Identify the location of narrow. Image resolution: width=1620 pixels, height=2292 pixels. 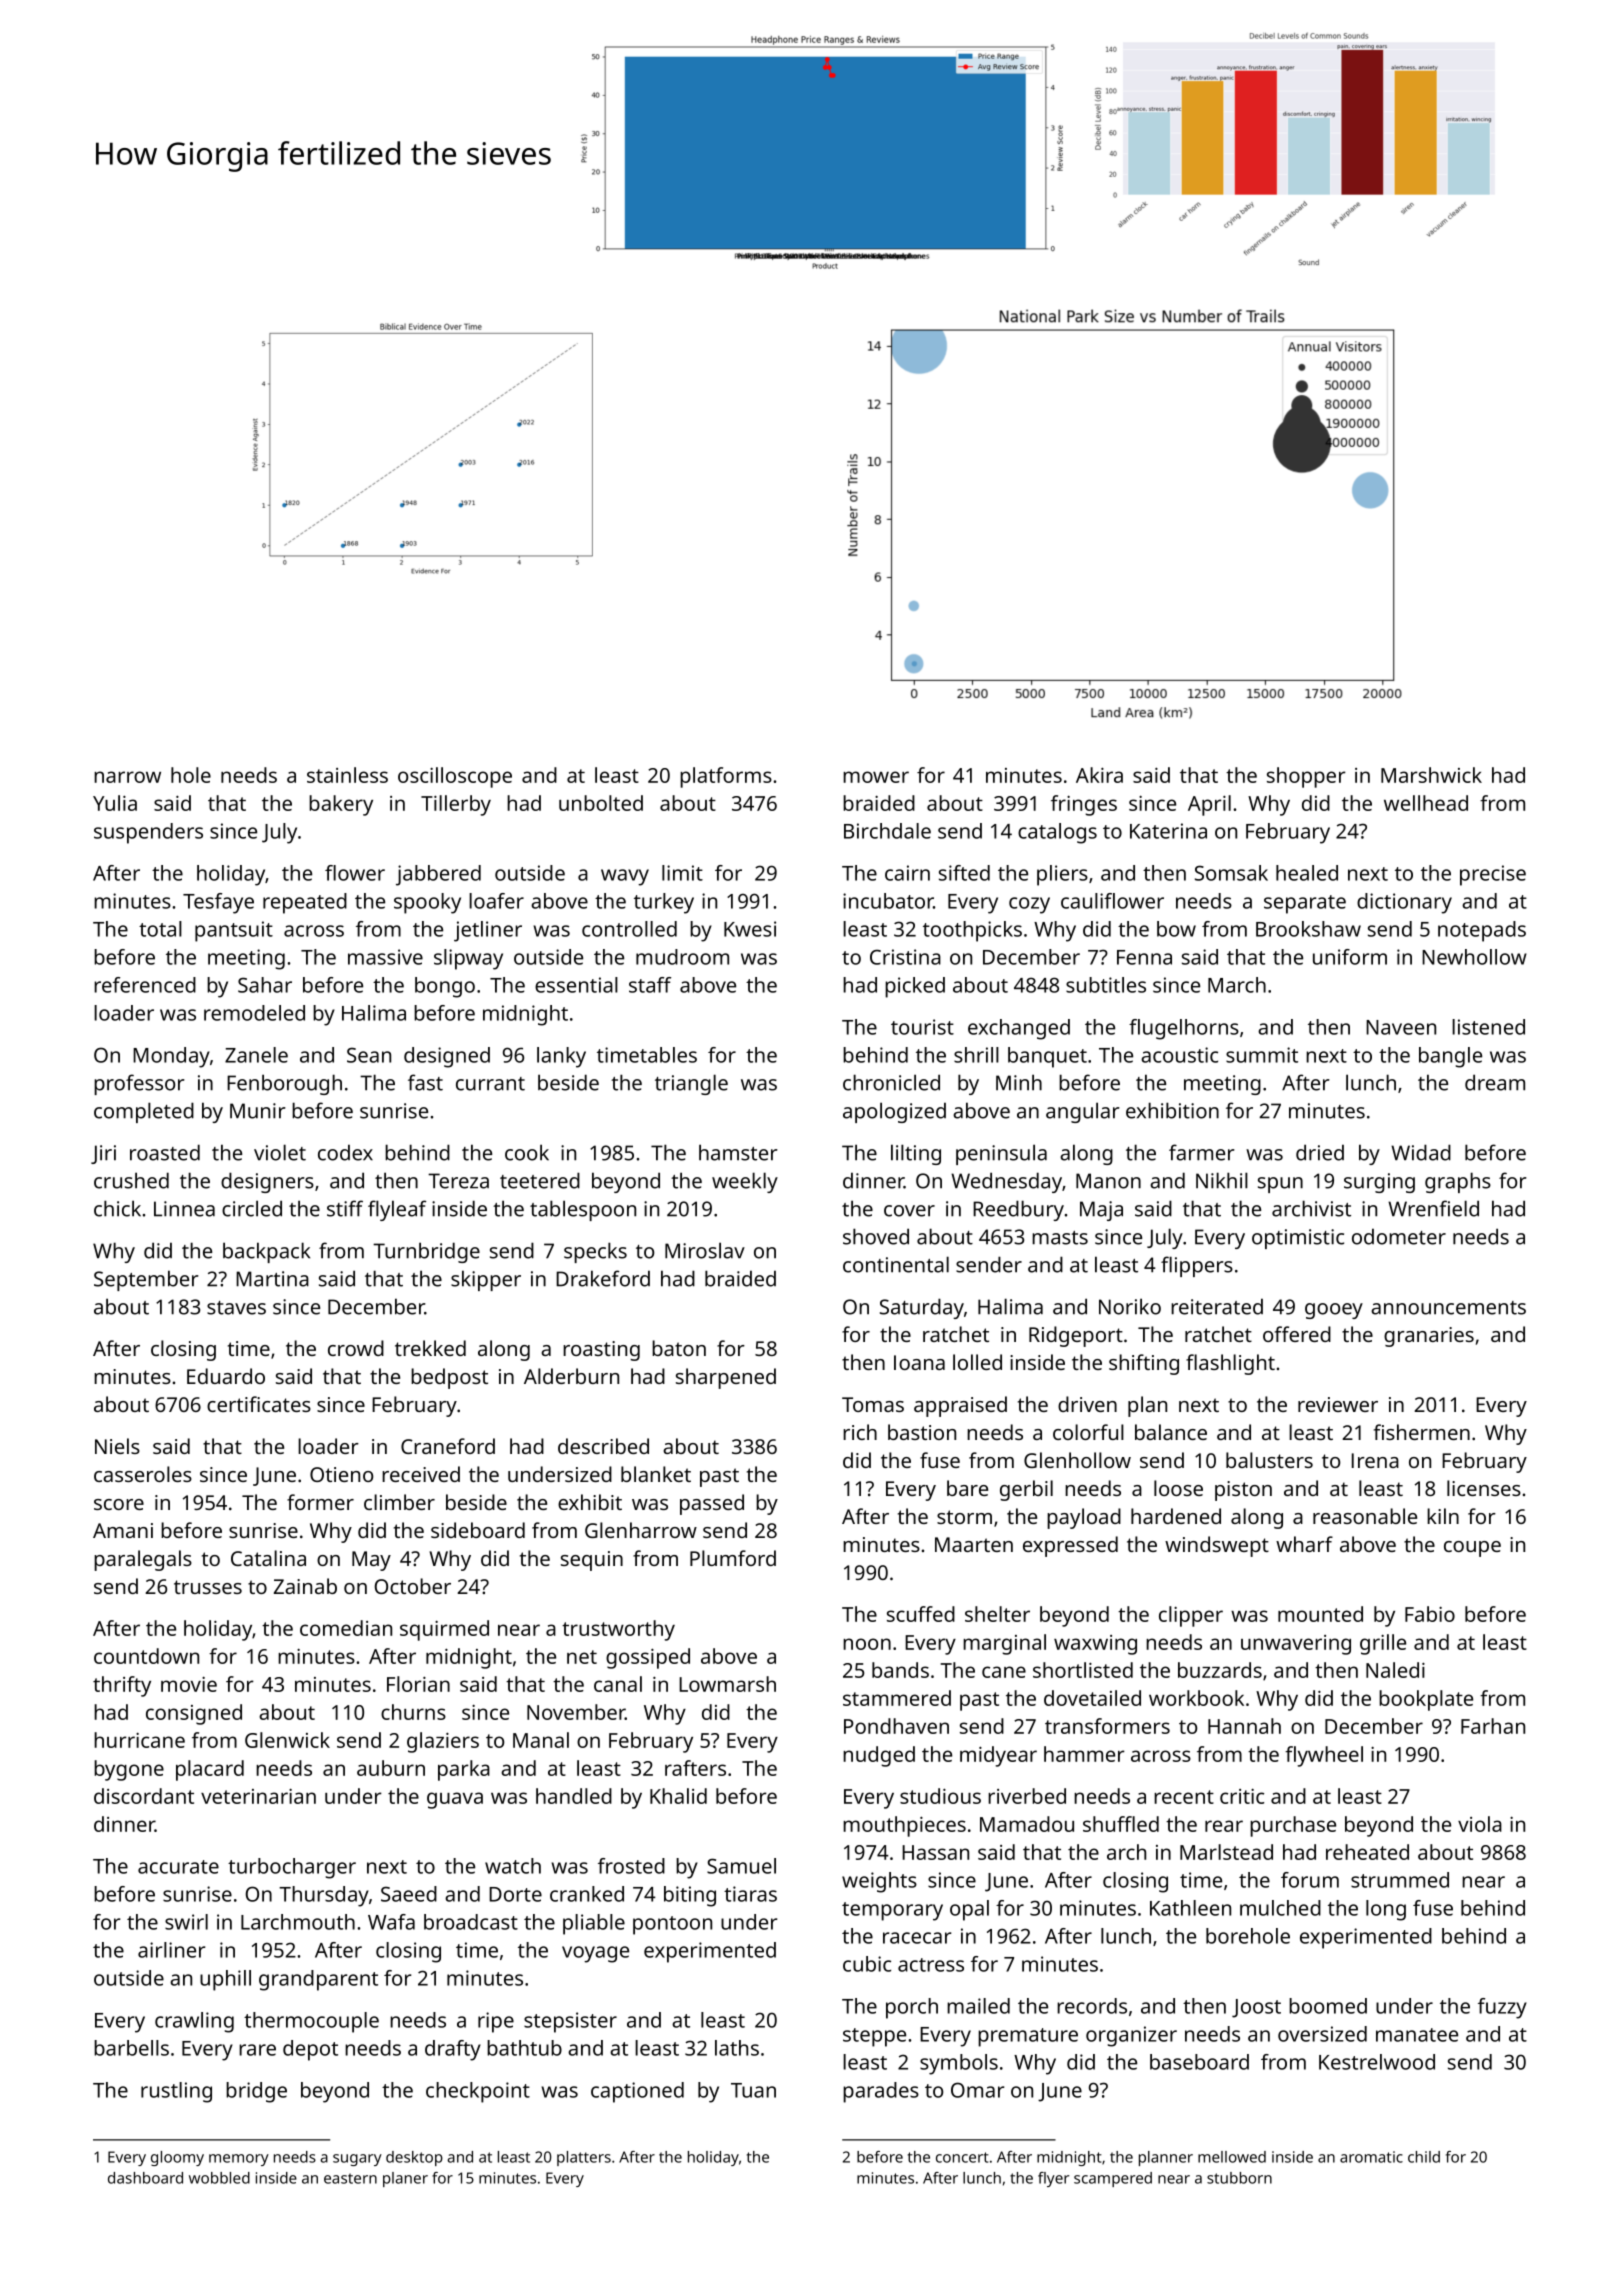
(127, 777).
